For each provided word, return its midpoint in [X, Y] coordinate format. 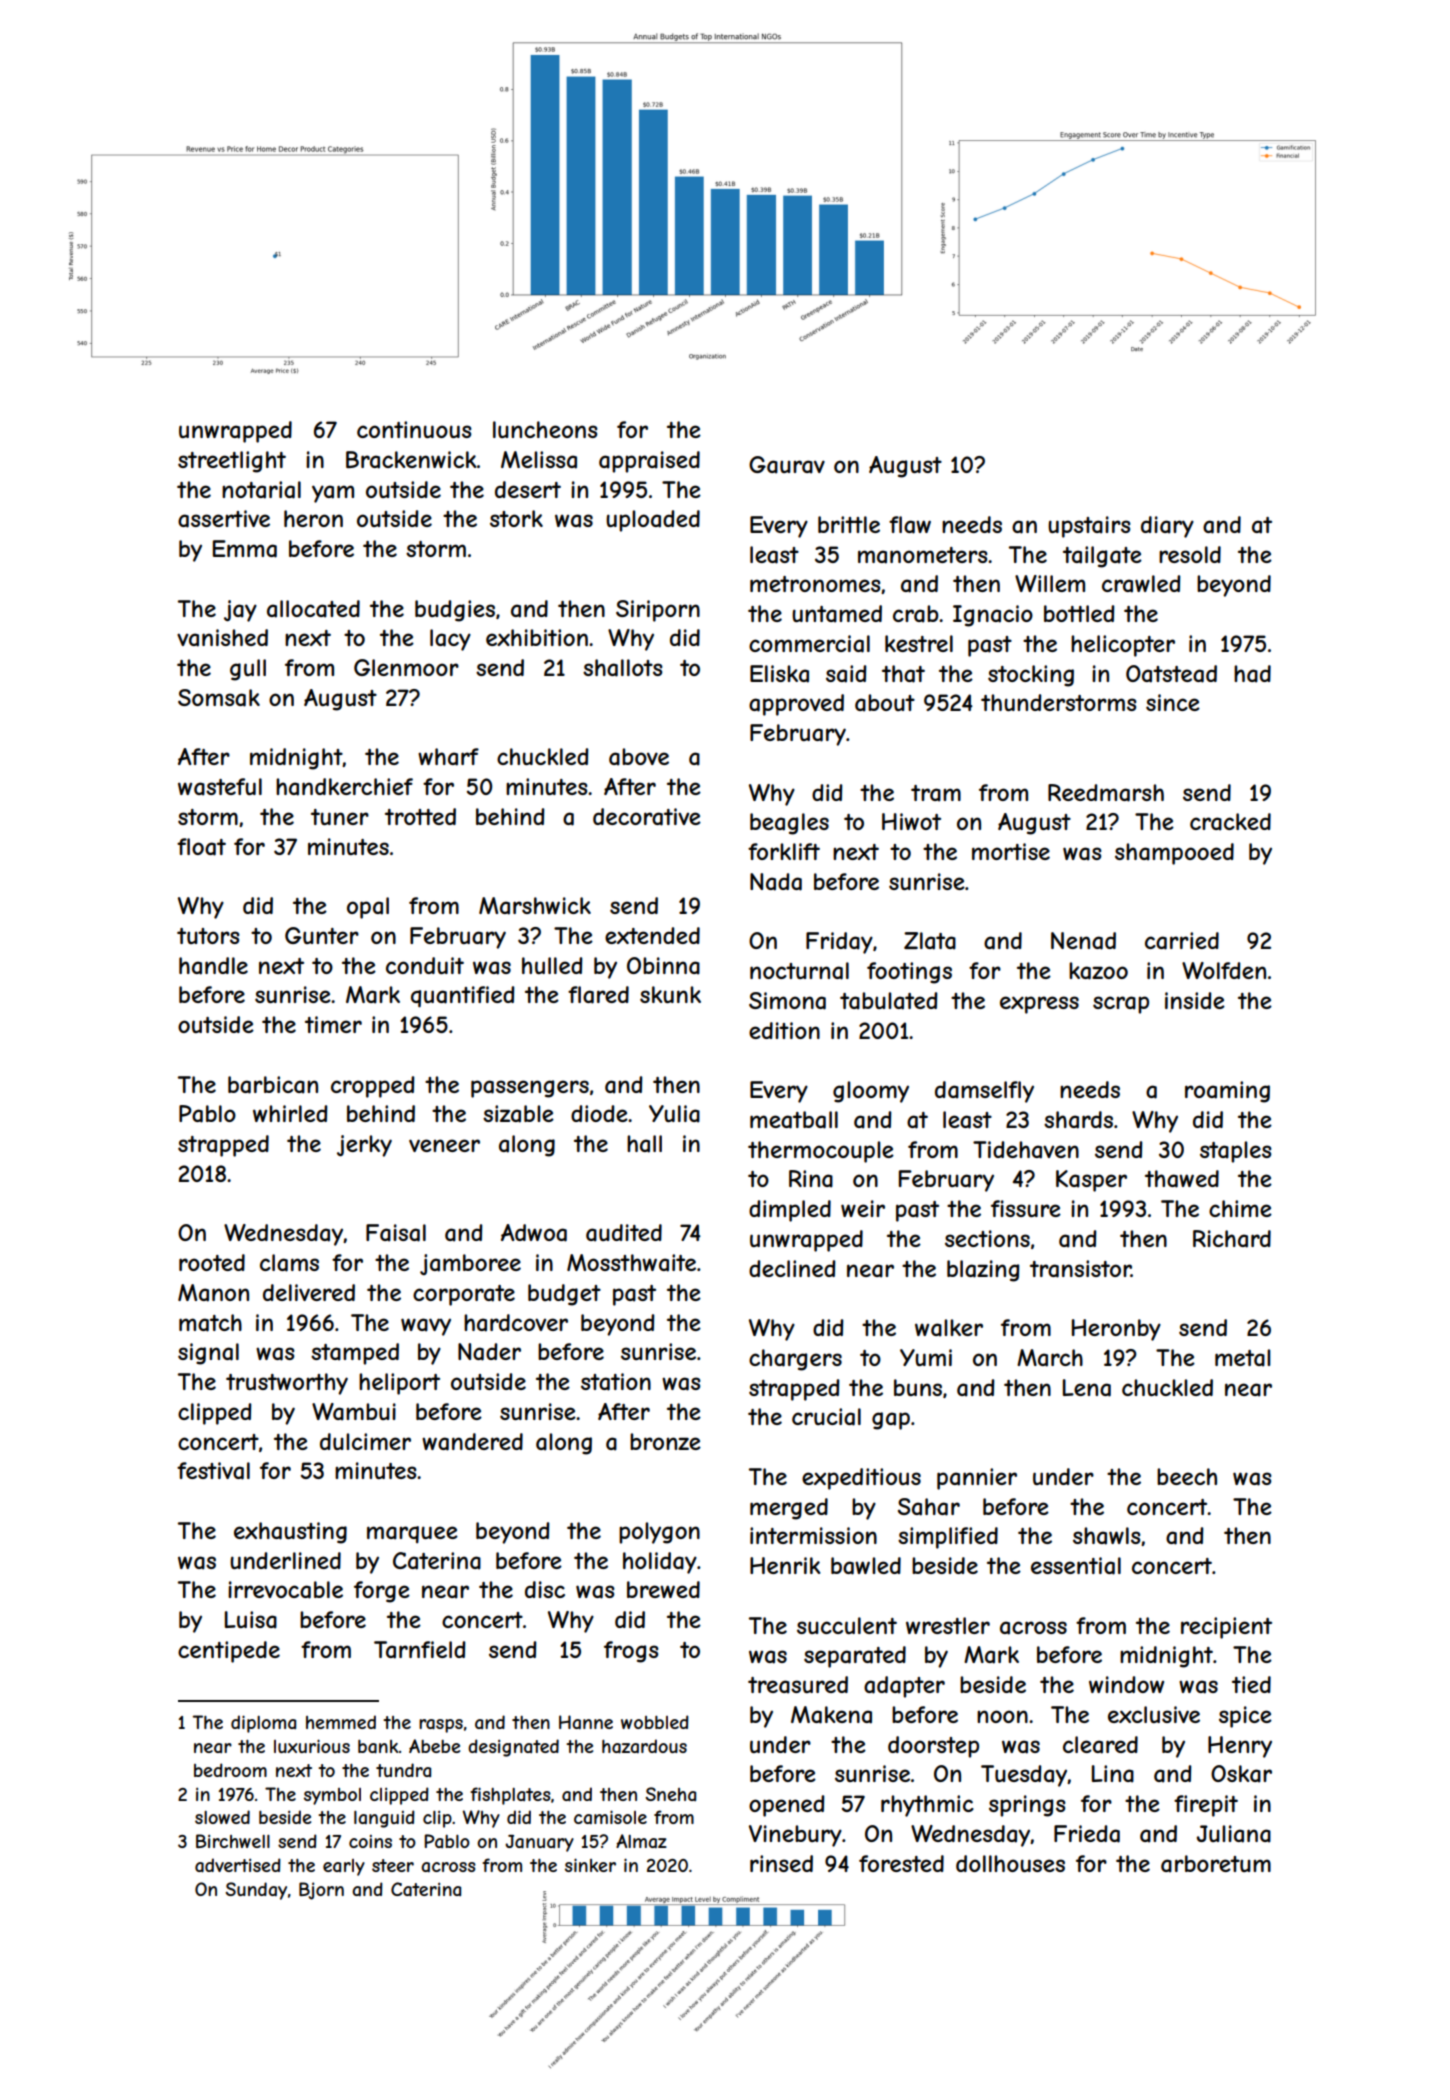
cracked [1230, 822]
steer [393, 1865]
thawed [1182, 1179]
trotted [420, 816]
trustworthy [287, 1384]
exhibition [537, 637]
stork [516, 518]
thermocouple [821, 1152]
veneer [444, 1145]
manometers [923, 555]
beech [1187, 1476]
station [616, 1382]
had [1252, 674]
